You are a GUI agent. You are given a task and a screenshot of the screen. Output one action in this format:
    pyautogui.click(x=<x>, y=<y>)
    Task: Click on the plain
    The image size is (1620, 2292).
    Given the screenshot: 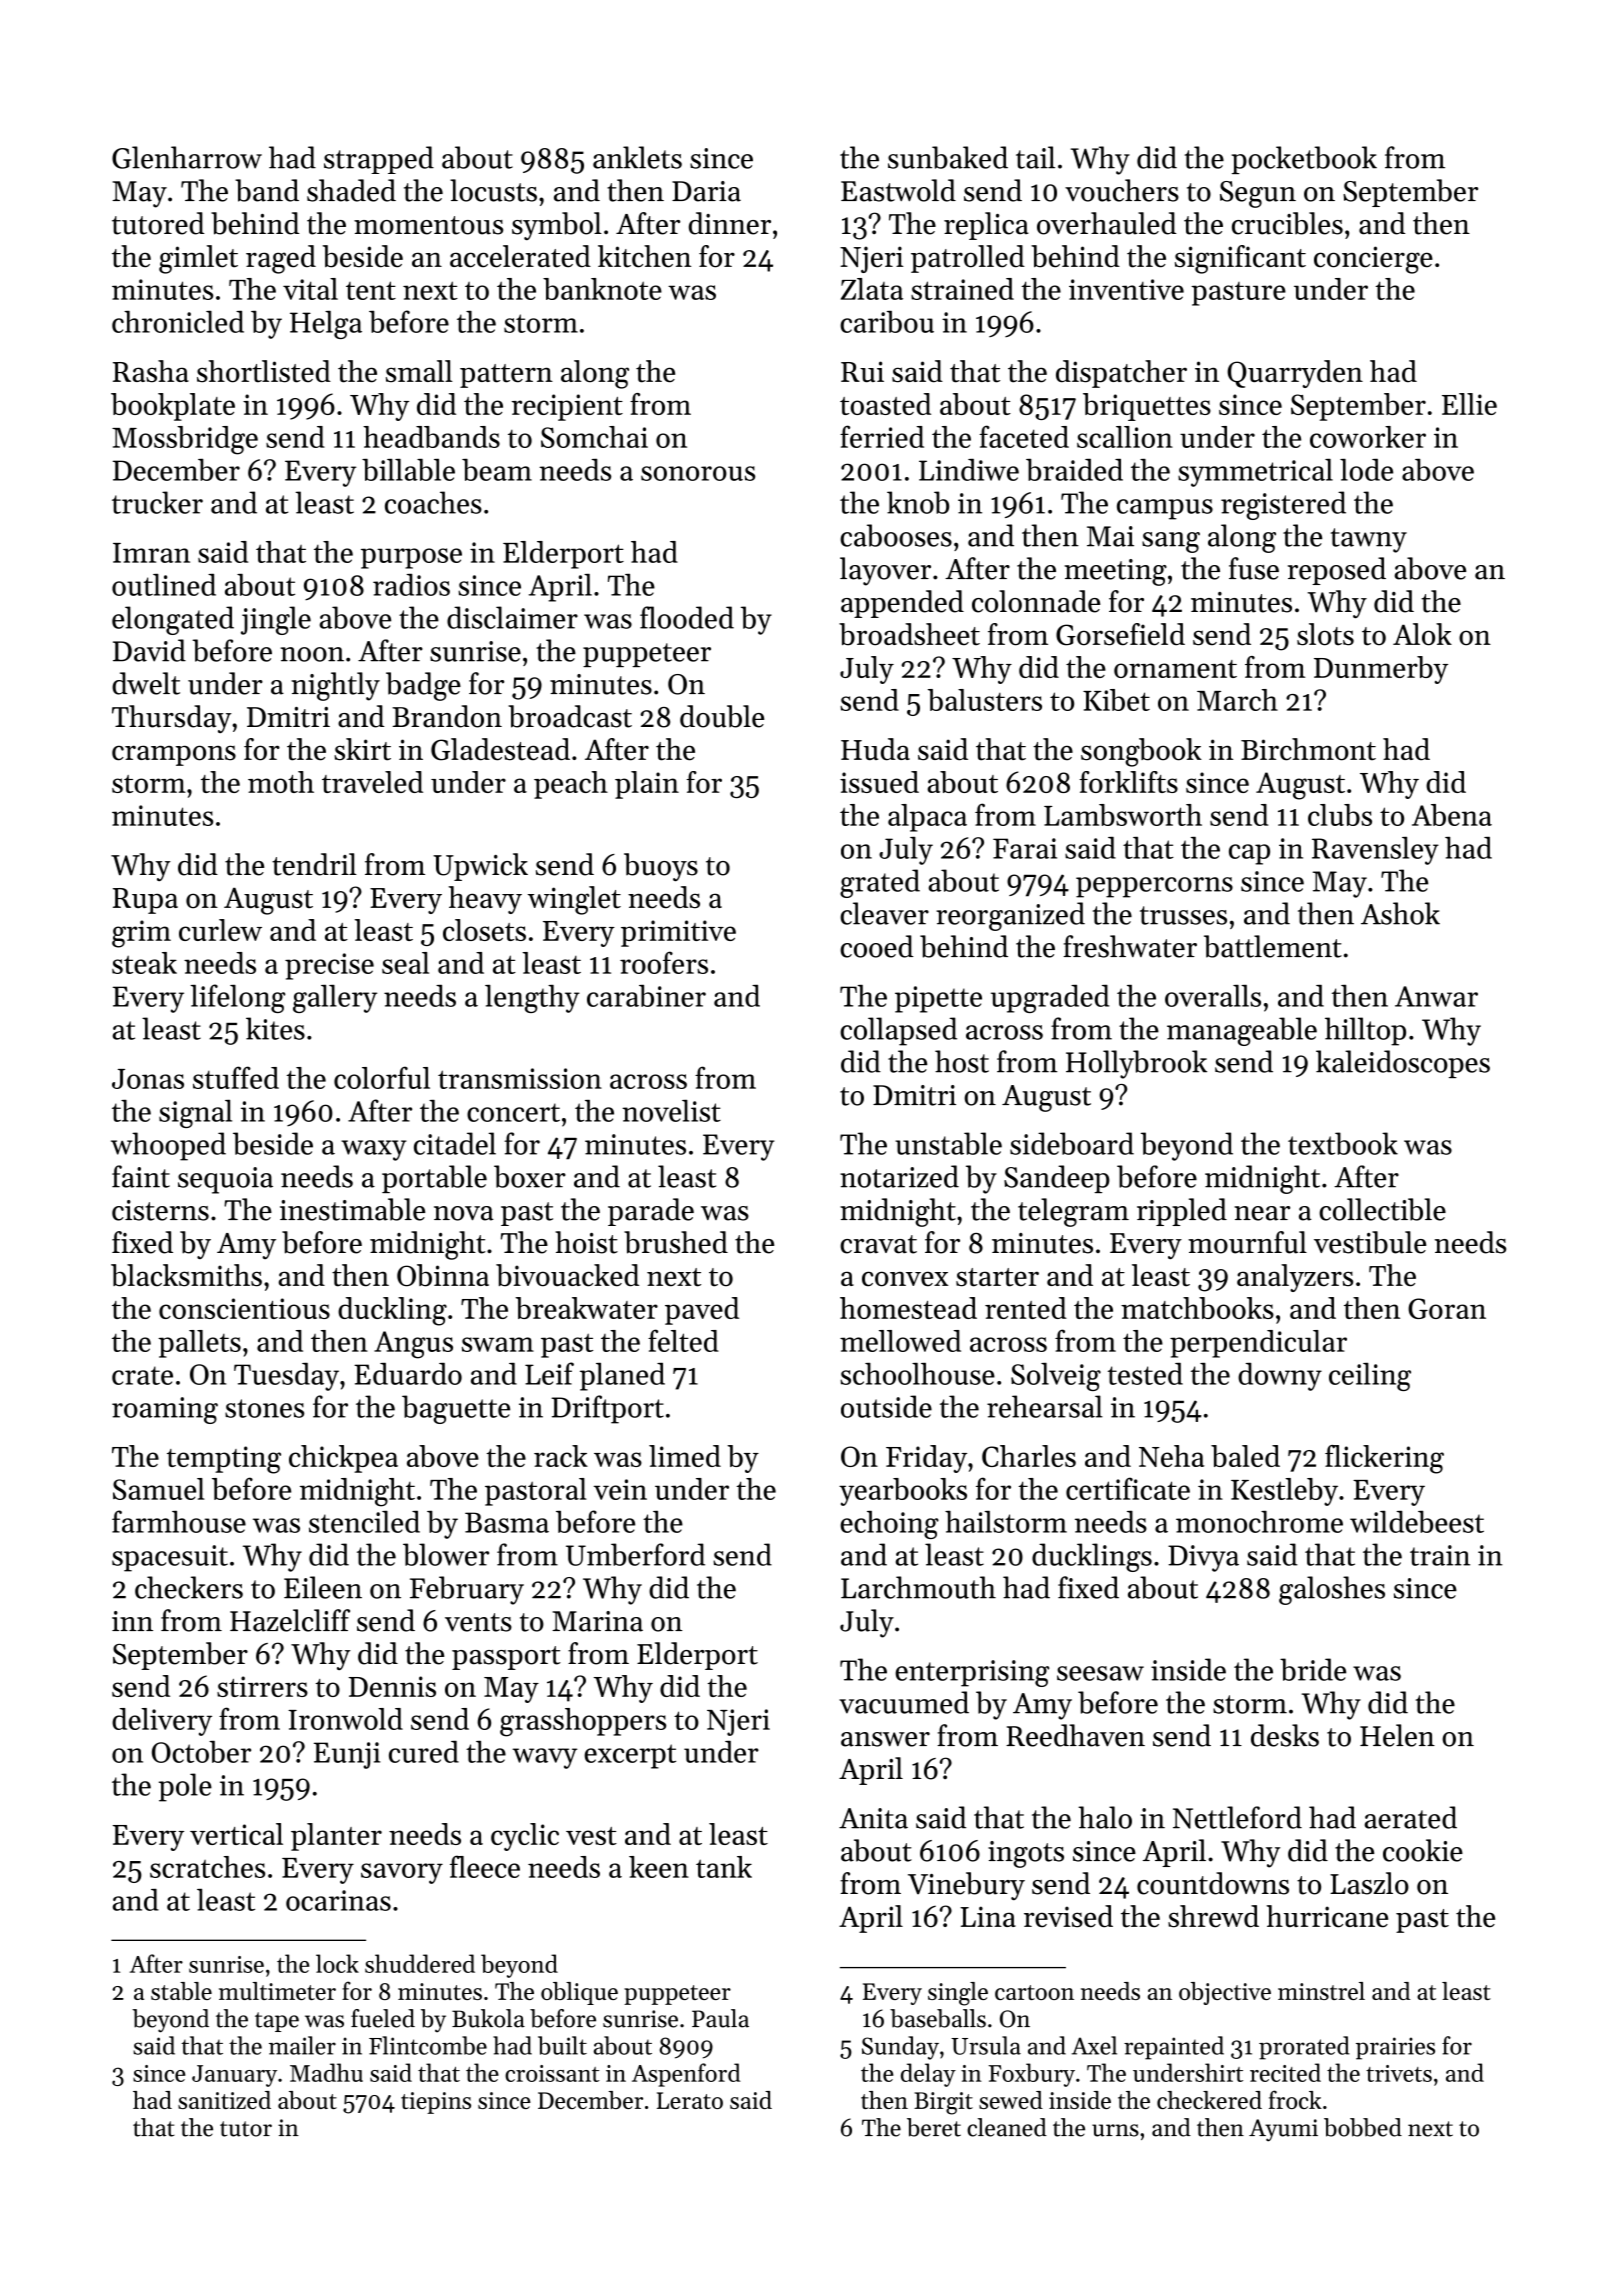 What is the action you would take?
    pyautogui.click(x=647, y=785)
